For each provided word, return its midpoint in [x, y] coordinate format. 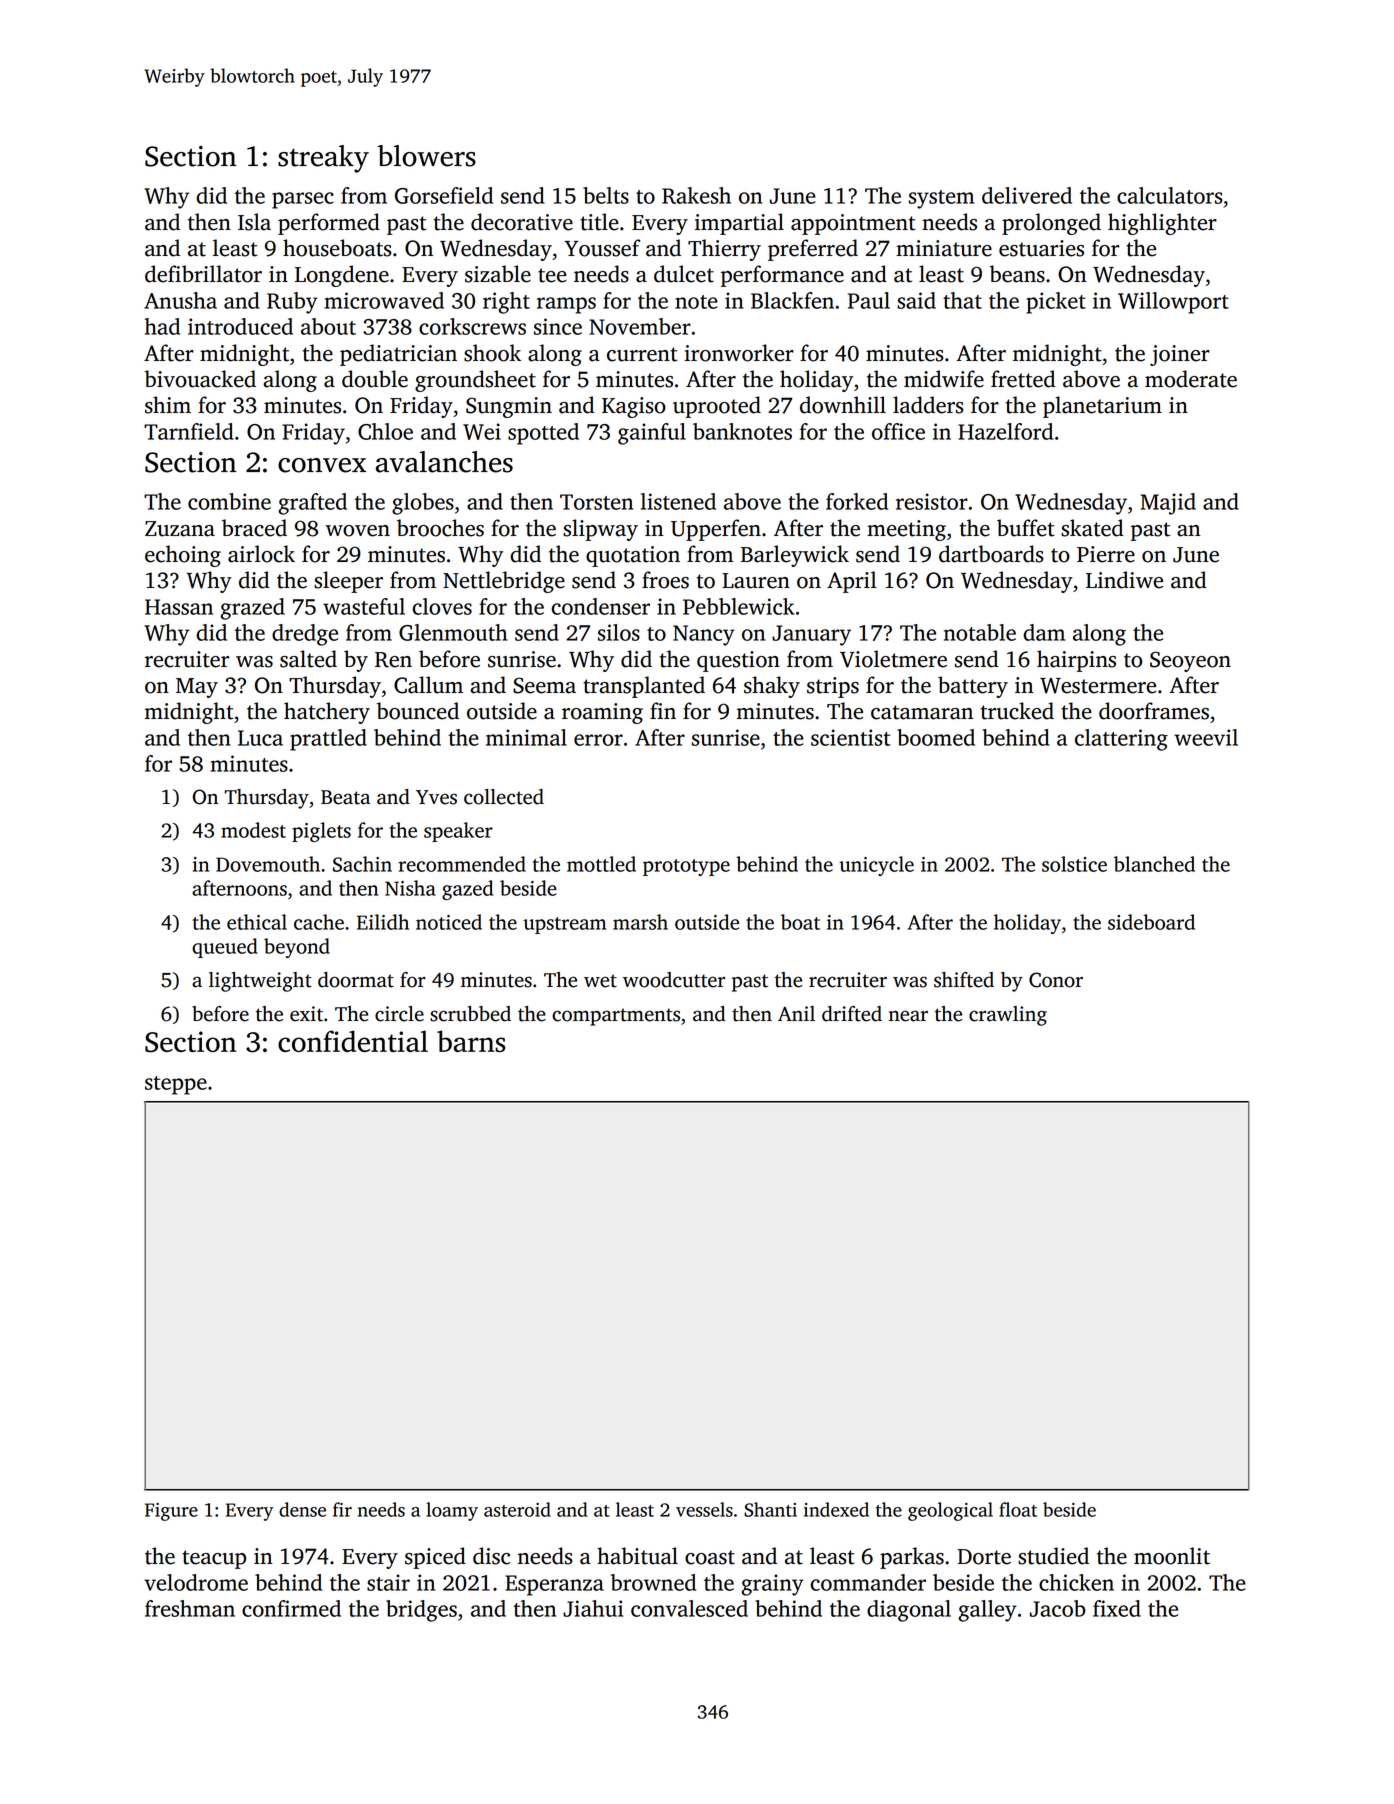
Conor [1056, 980]
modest [253, 830]
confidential [353, 1041]
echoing [183, 556]
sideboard [1151, 922]
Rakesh [696, 195]
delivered [1027, 195]
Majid [1168, 504]
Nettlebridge [504, 582]
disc [491, 1556]
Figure [171, 1512]
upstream [564, 925]
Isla [254, 222]
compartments [616, 1017]
